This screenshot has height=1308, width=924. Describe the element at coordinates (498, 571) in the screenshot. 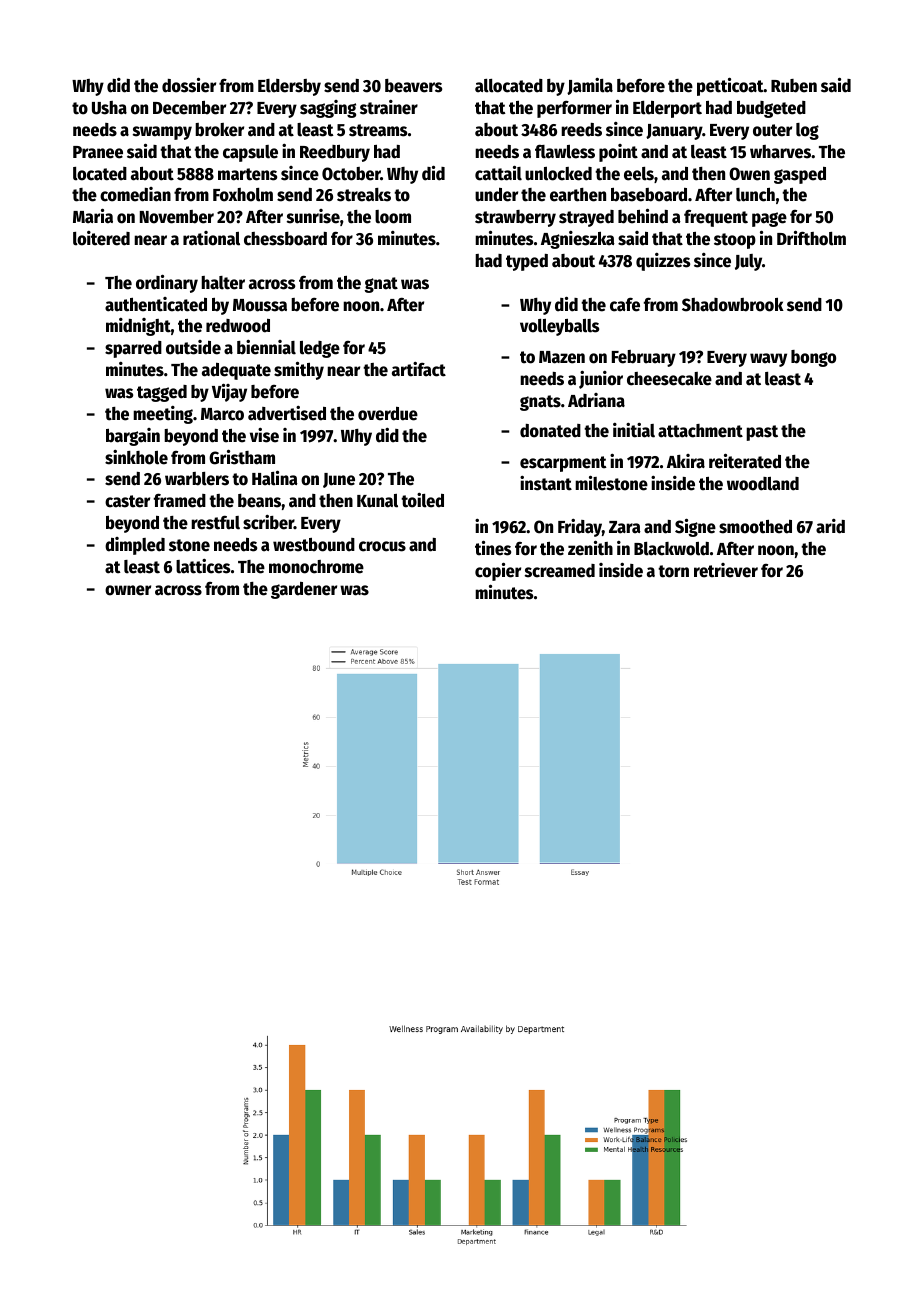

I see `copier` at that location.
